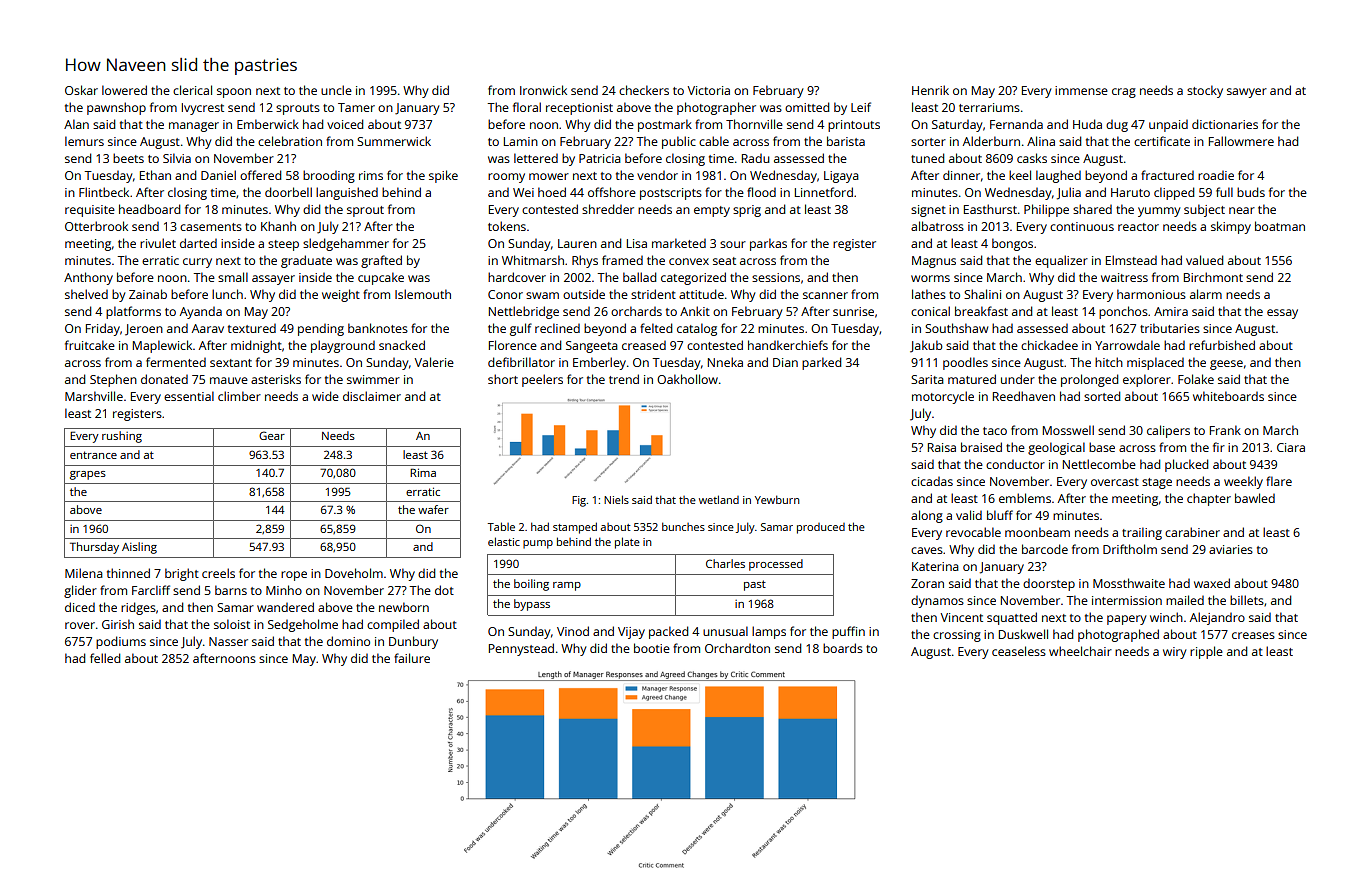 This screenshot has width=1372, height=887. Describe the element at coordinates (88, 475) in the screenshot. I see `grapes` at that location.
